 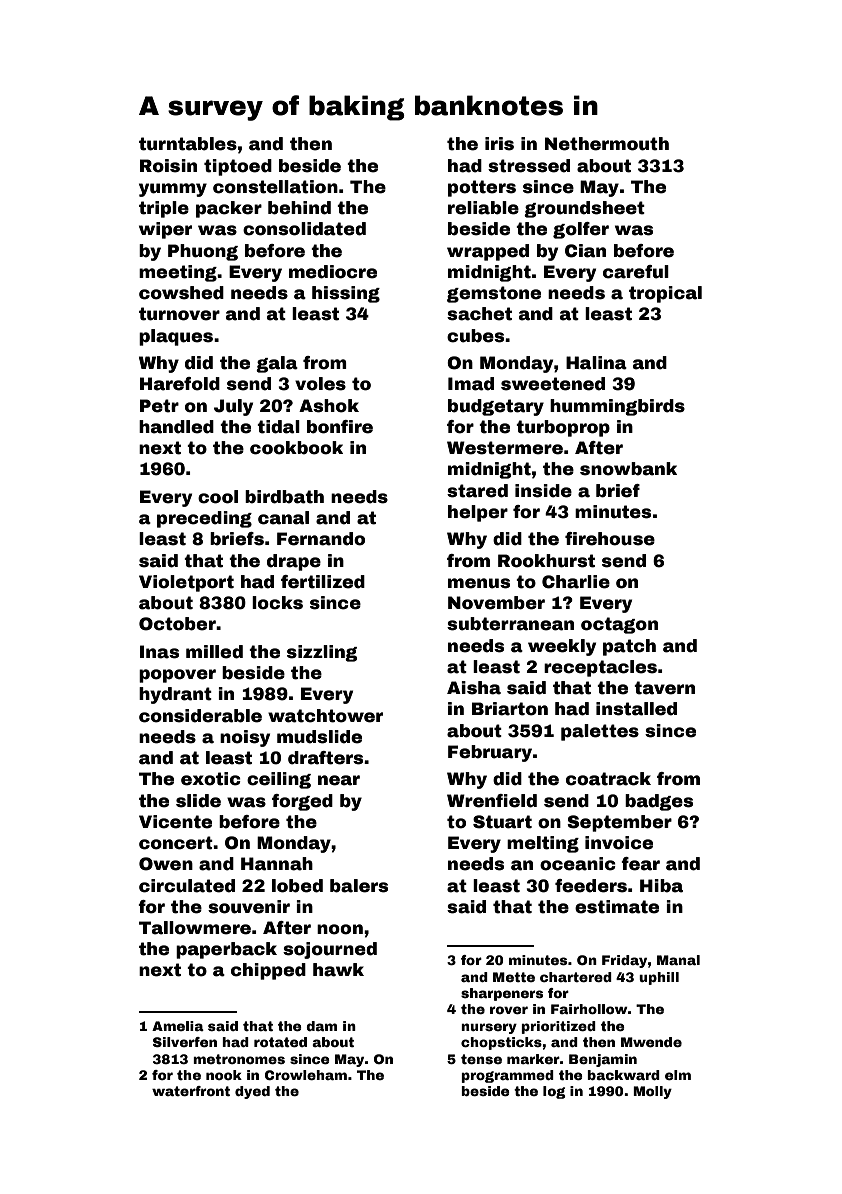 What do you see at coordinates (203, 252) in the page?
I see `Phuong` at bounding box center [203, 252].
